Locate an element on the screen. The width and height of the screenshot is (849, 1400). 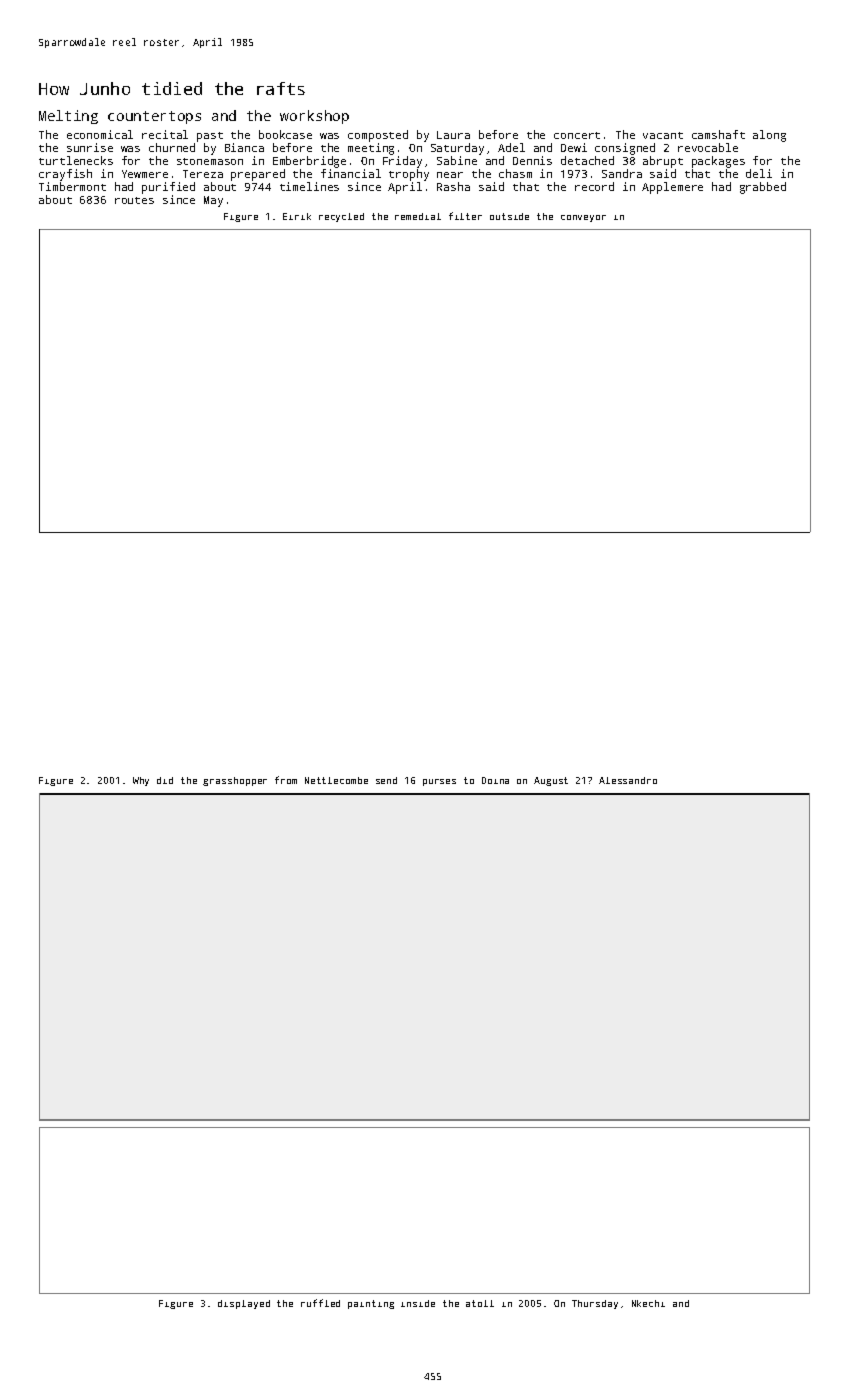
Alessandro is located at coordinates (628, 780).
